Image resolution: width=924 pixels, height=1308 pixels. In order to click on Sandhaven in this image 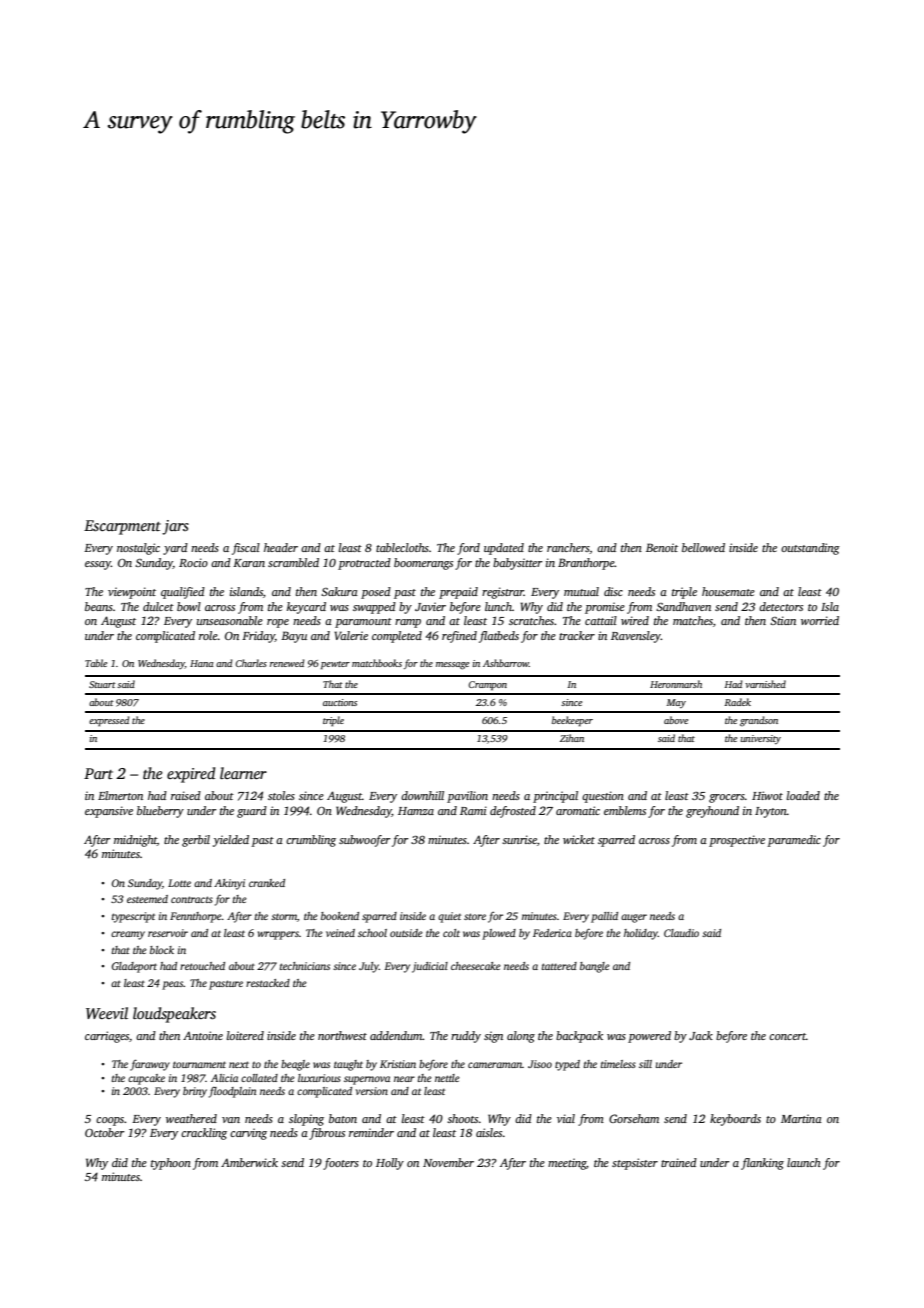, I will do `click(683, 606)`.
